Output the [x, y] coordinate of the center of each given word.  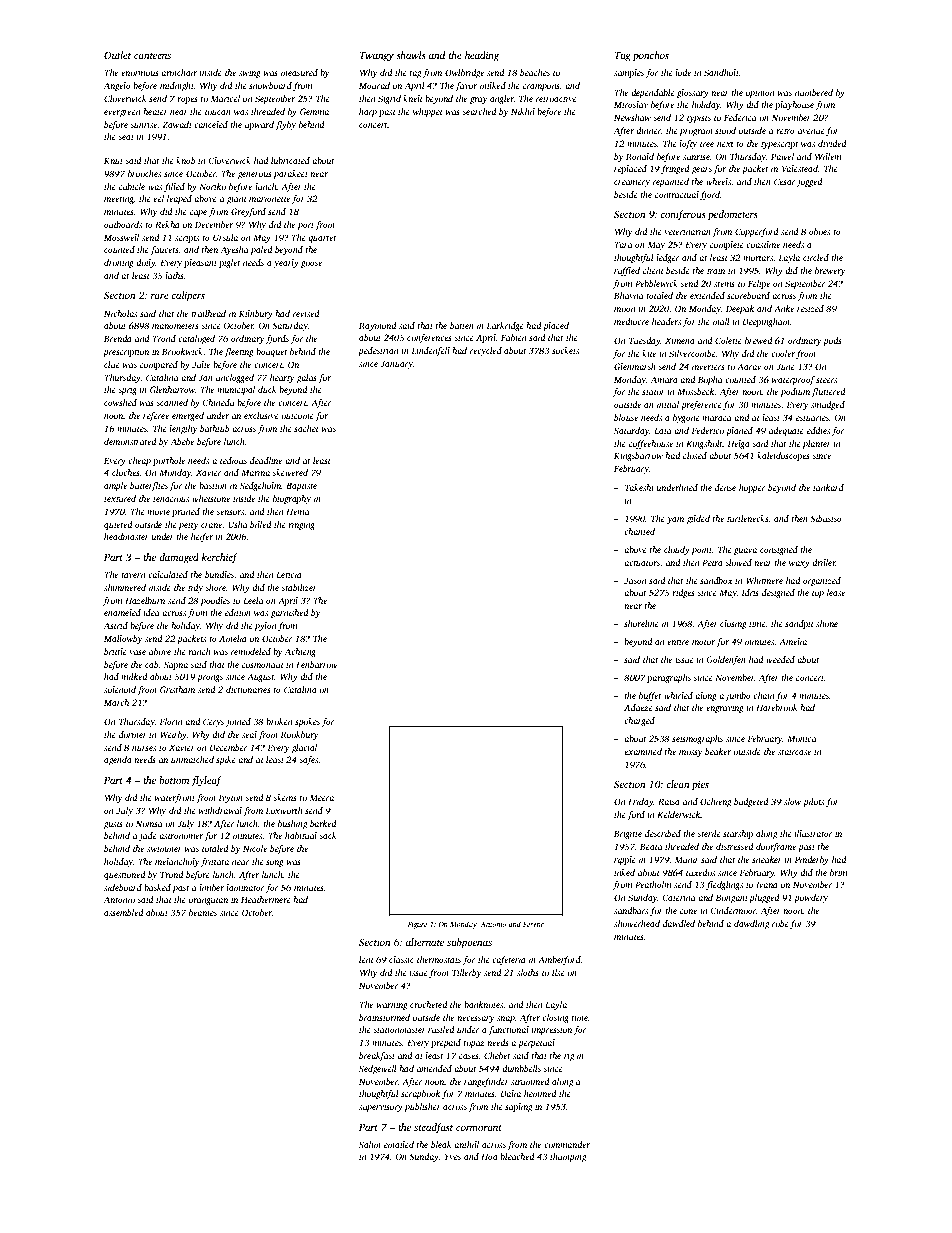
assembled [124, 912]
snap [506, 1019]
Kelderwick [679, 814]
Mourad [374, 85]
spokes [307, 722]
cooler [783, 353]
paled [261, 250]
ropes [187, 100]
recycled [486, 351]
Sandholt [721, 72]
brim [838, 872]
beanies [203, 912]
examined [643, 751]
